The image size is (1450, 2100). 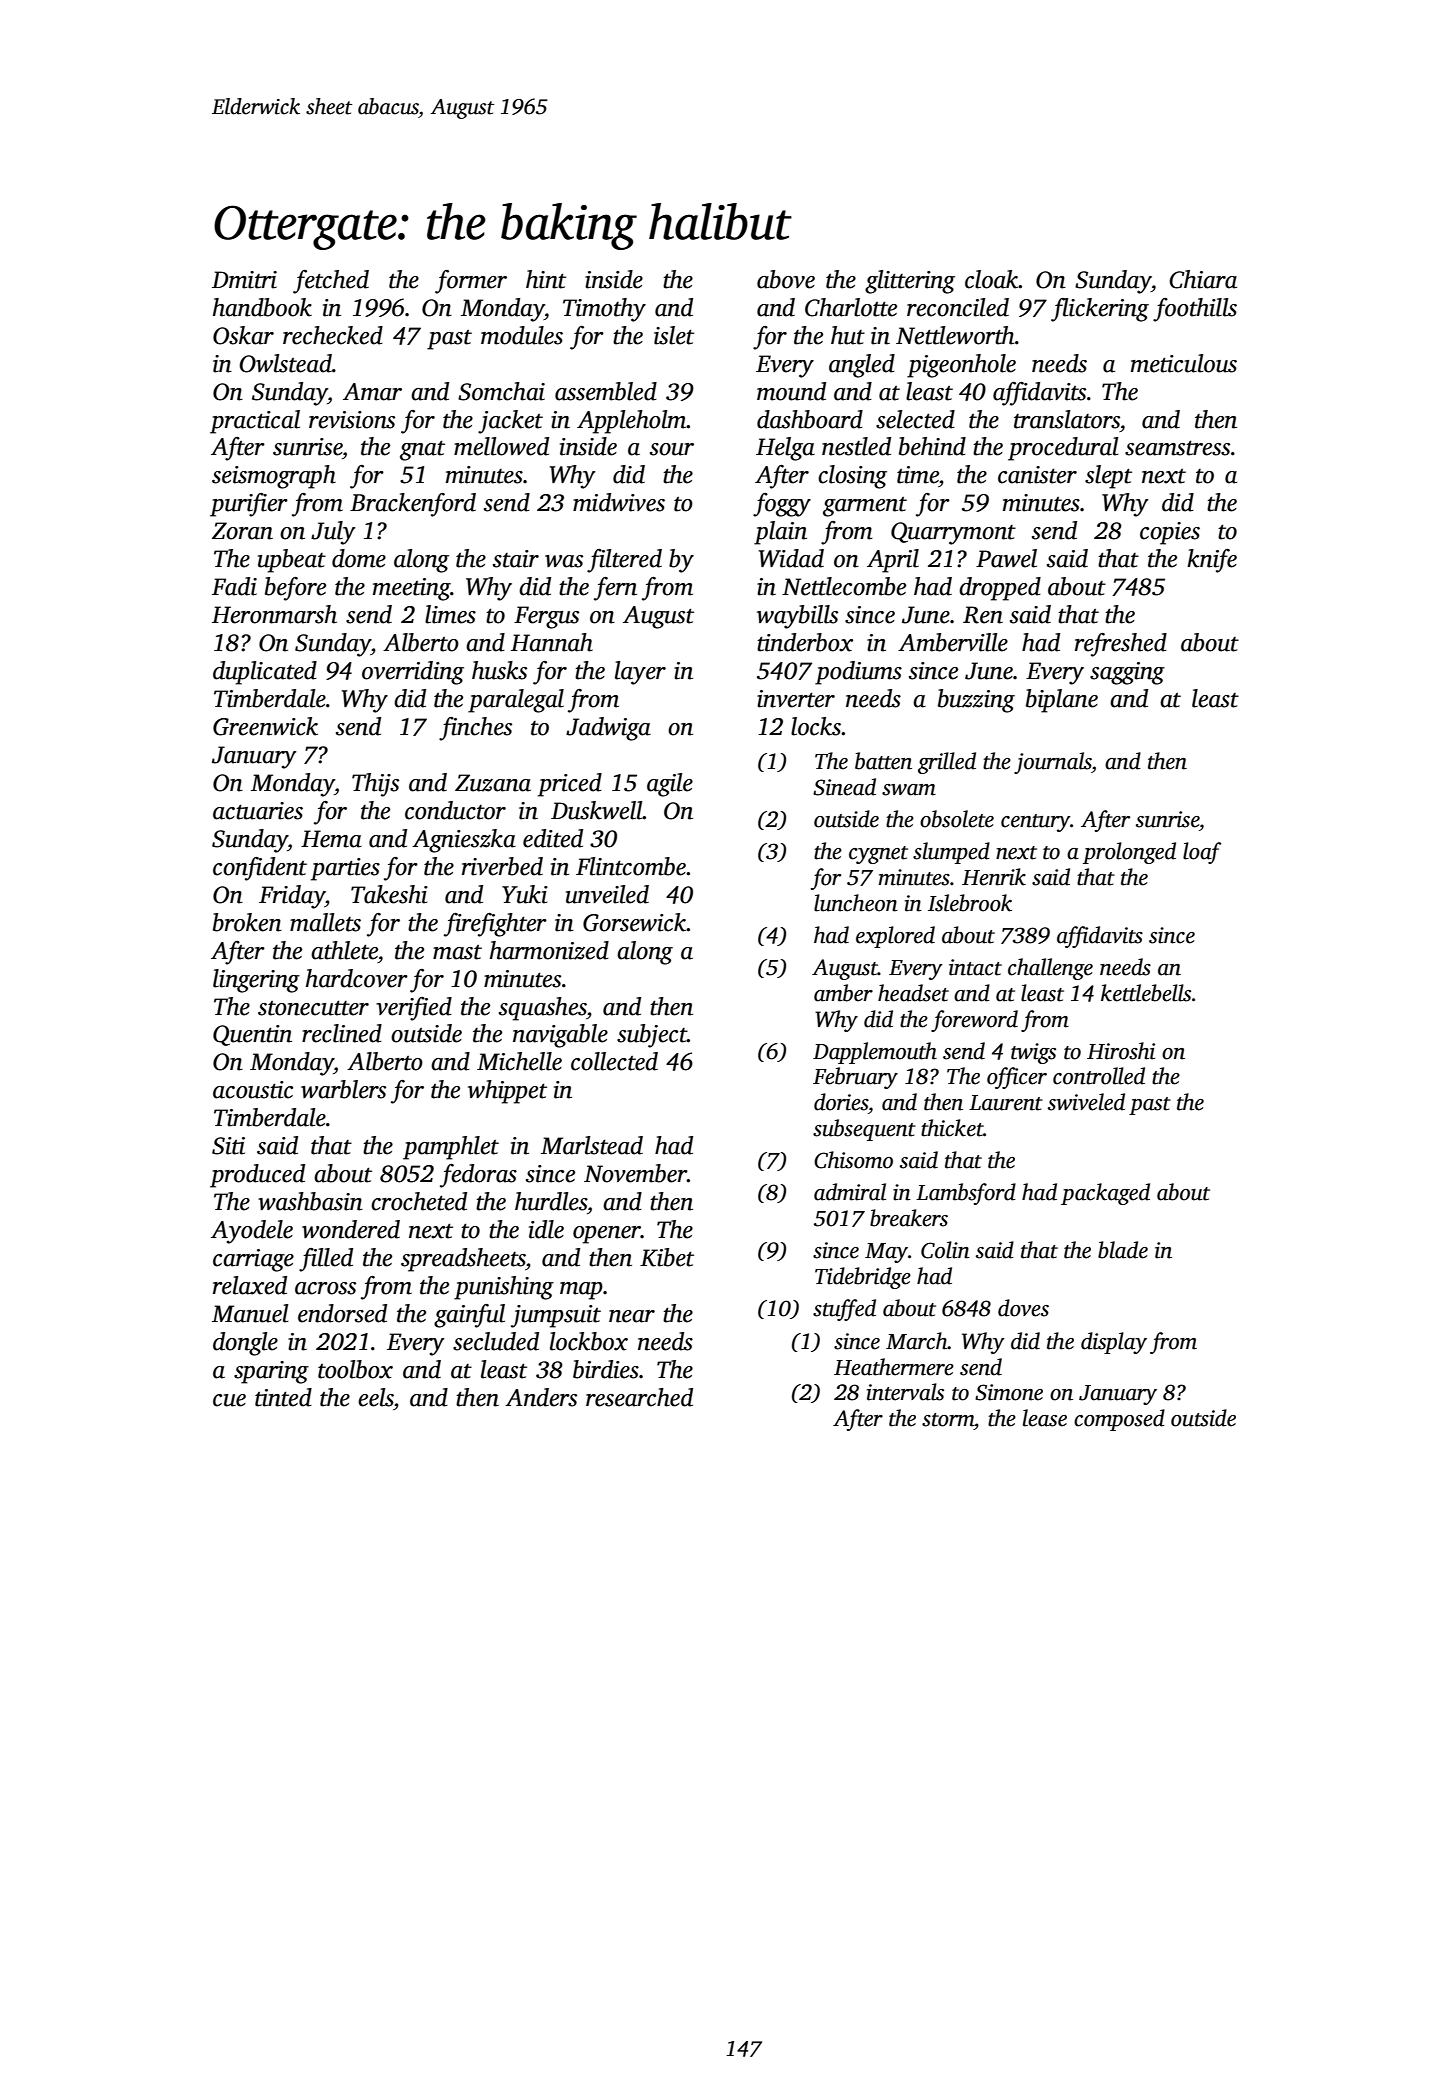 I want to click on washbasin, so click(x=310, y=1201).
